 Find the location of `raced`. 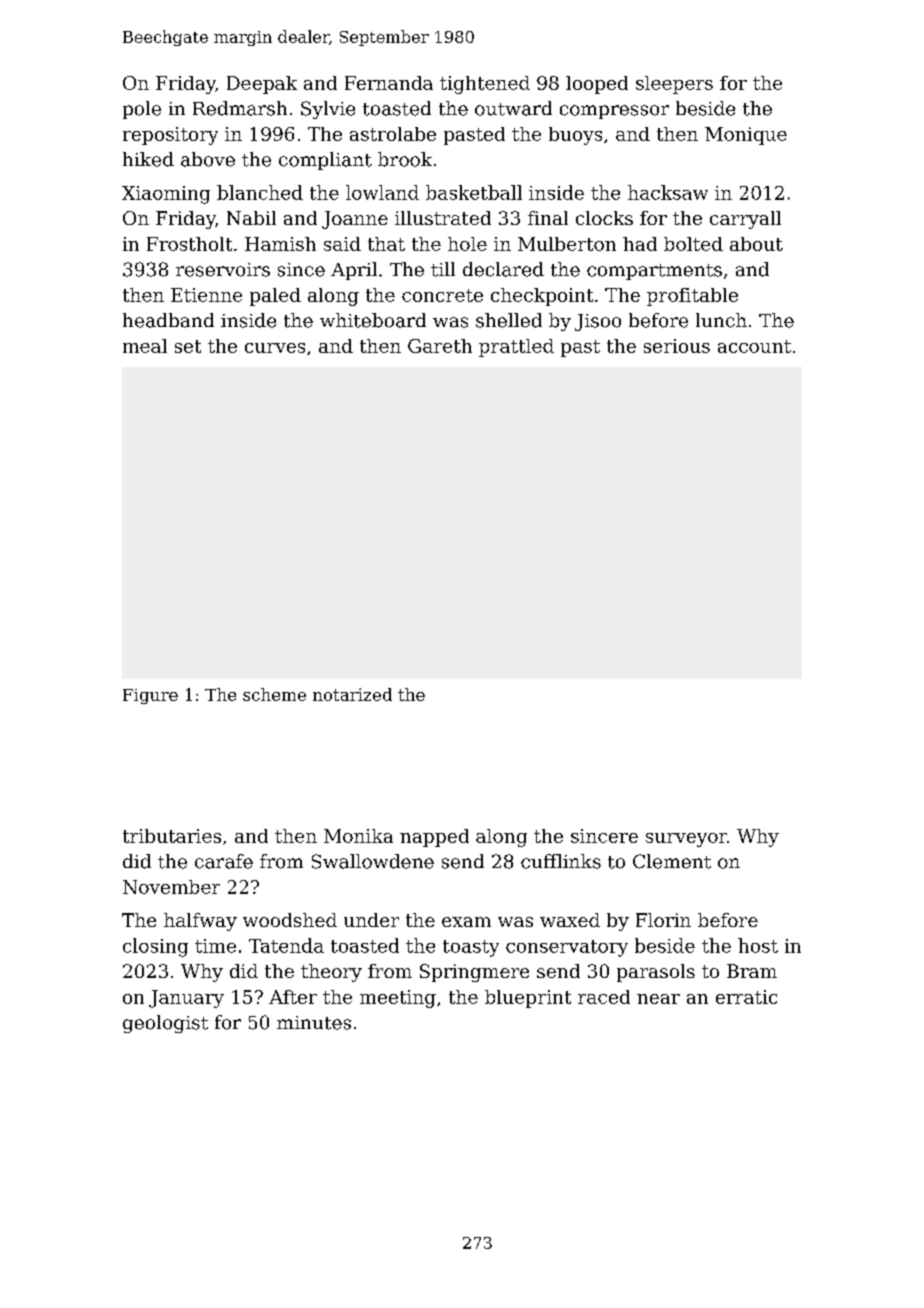

raced is located at coordinates (604, 997).
